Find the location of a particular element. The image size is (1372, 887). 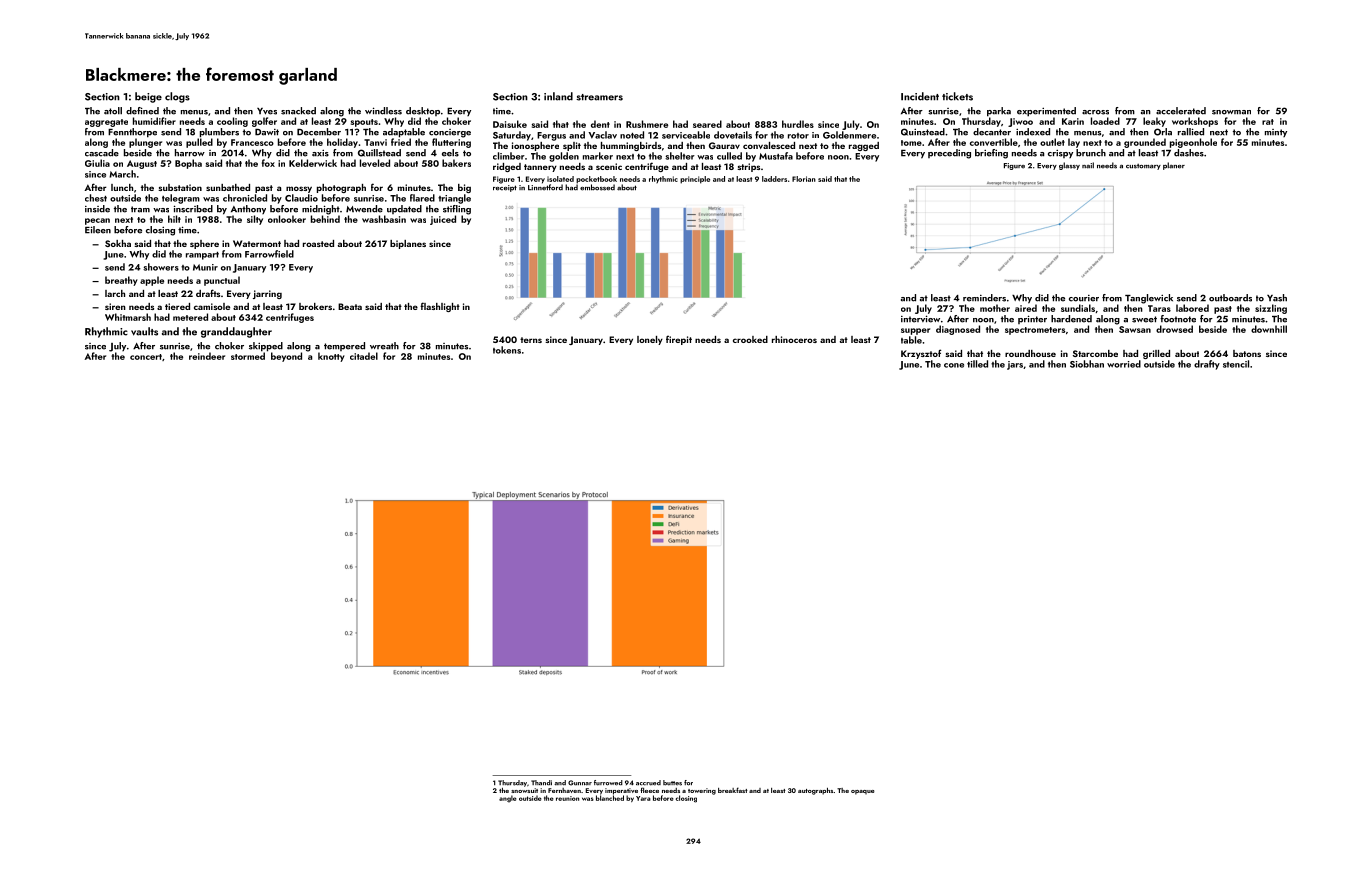

tokens is located at coordinates (507, 350).
